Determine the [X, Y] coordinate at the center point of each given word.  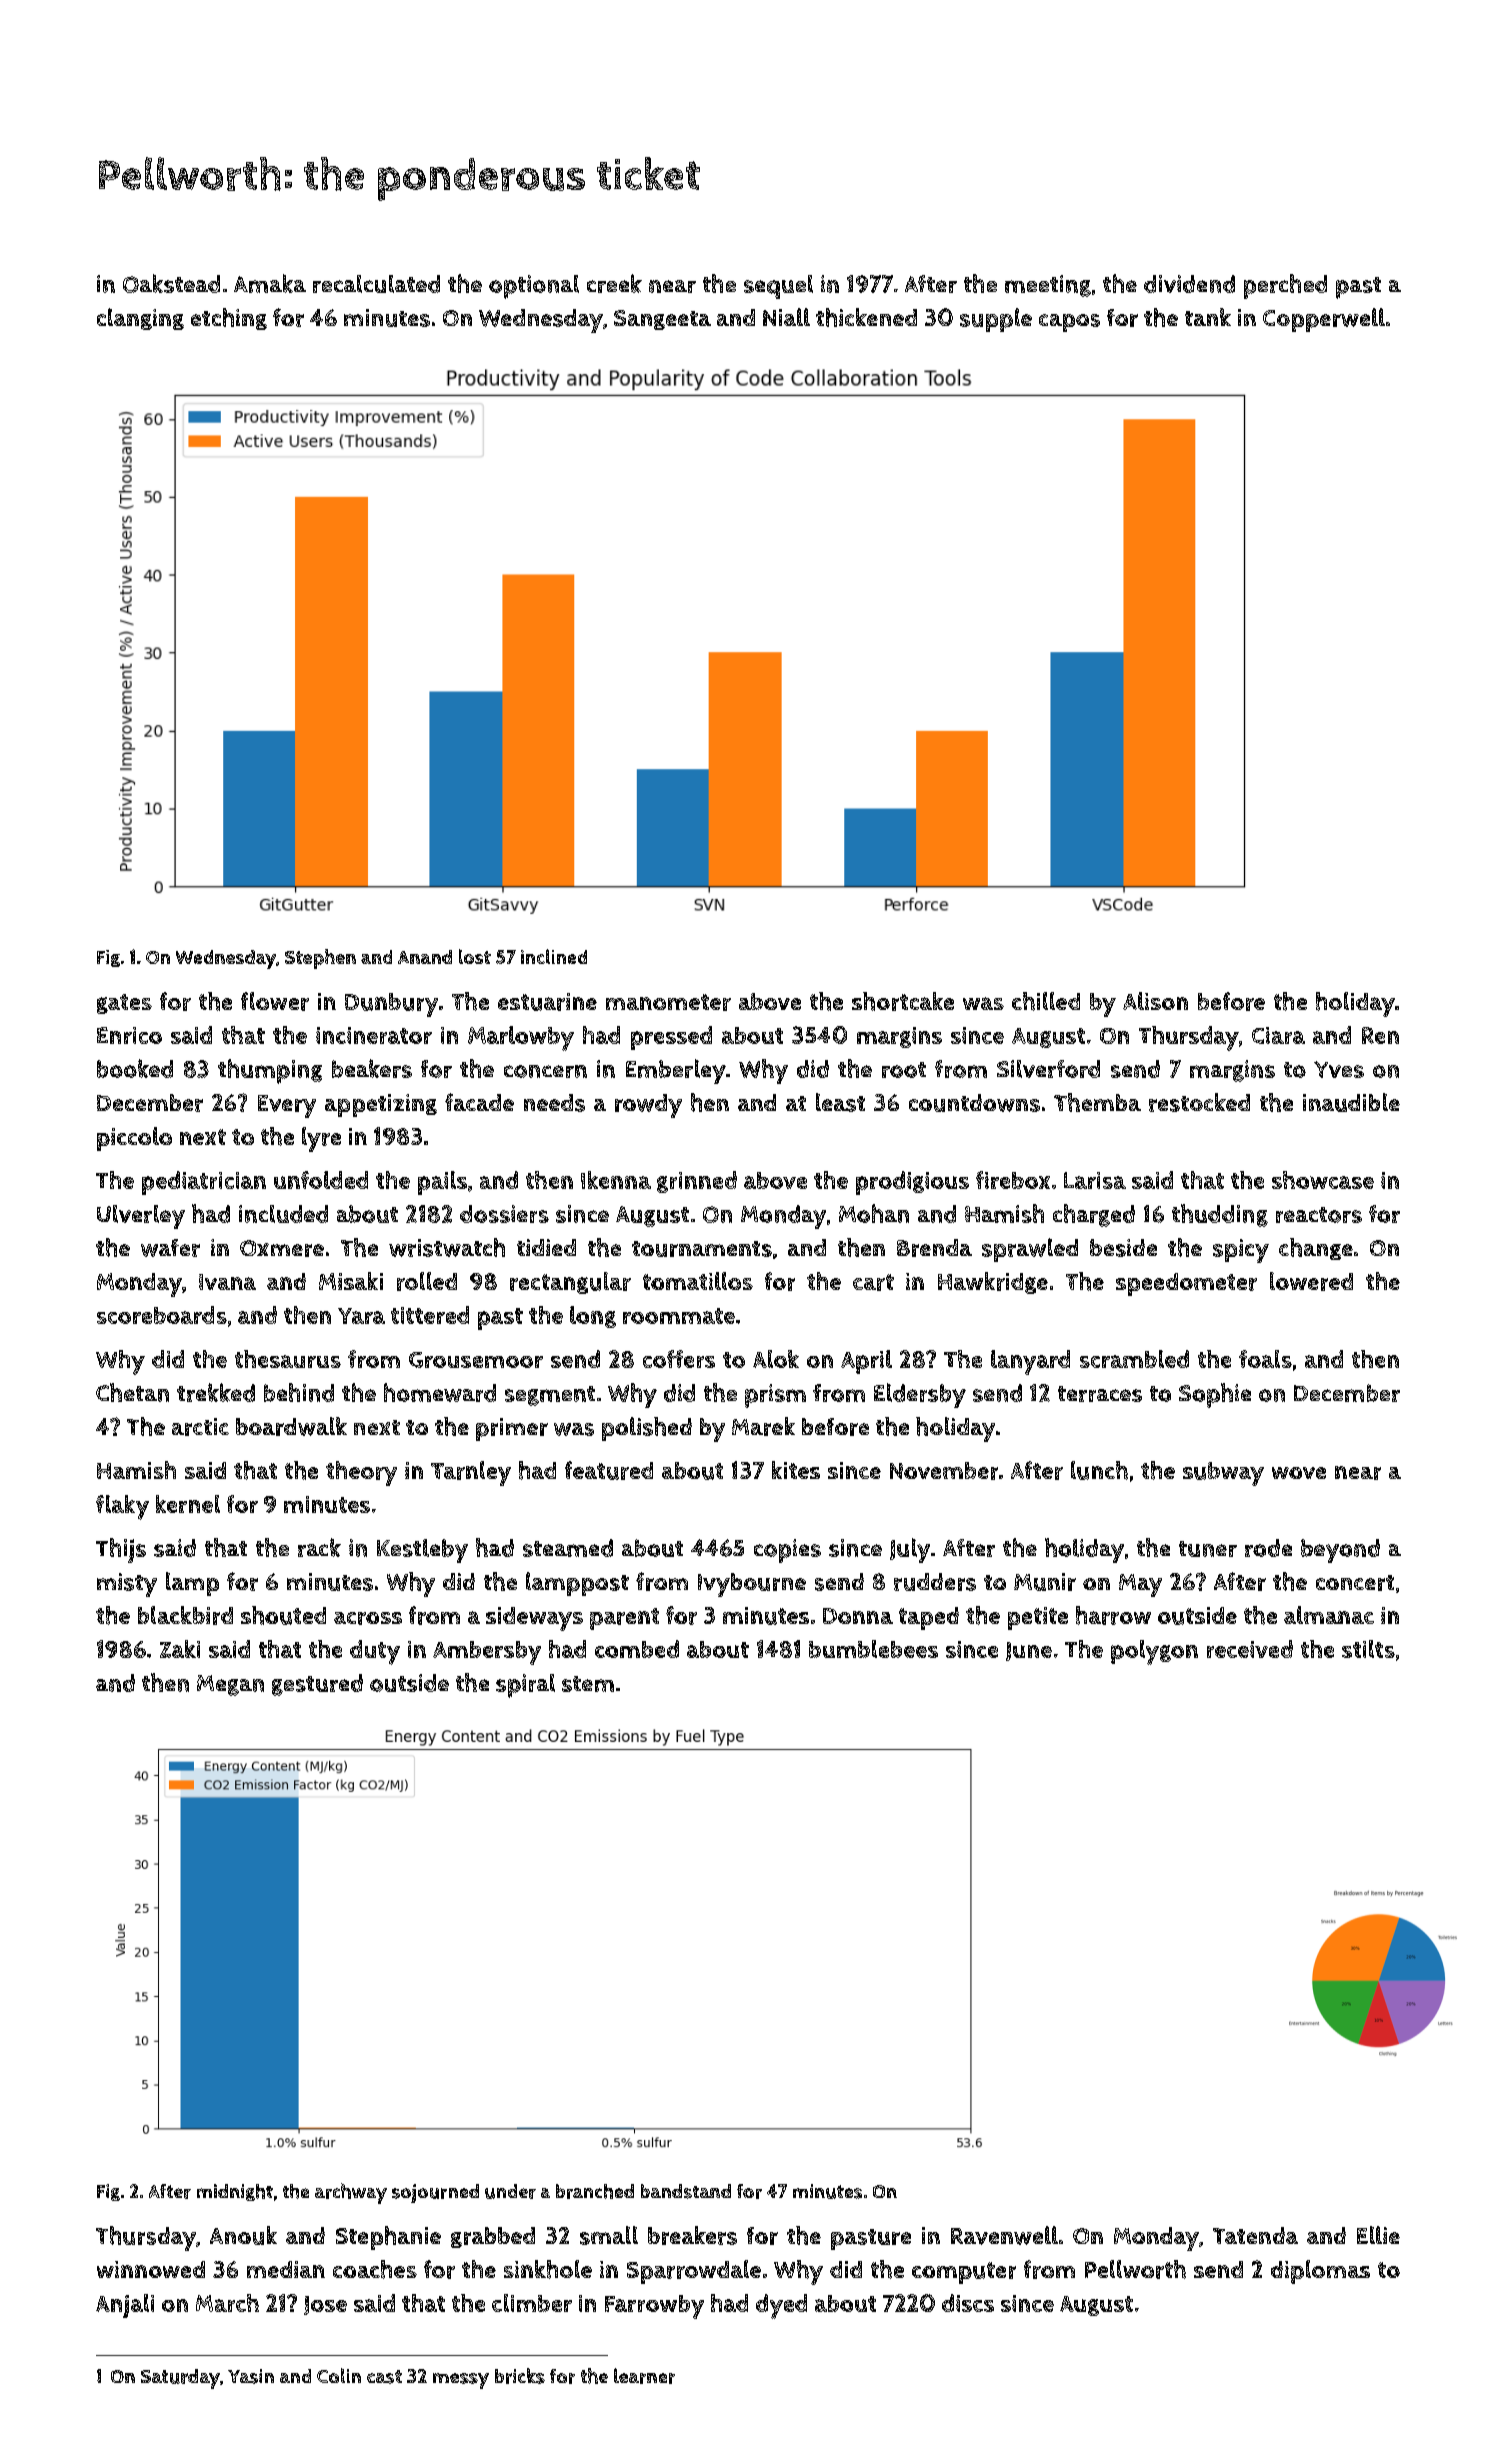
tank [1208, 317]
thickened [866, 317]
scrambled [1134, 1359]
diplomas [1320, 2272]
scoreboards [162, 1315]
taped [929, 1618]
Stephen [320, 959]
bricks [520, 2376]
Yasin [251, 2376]
